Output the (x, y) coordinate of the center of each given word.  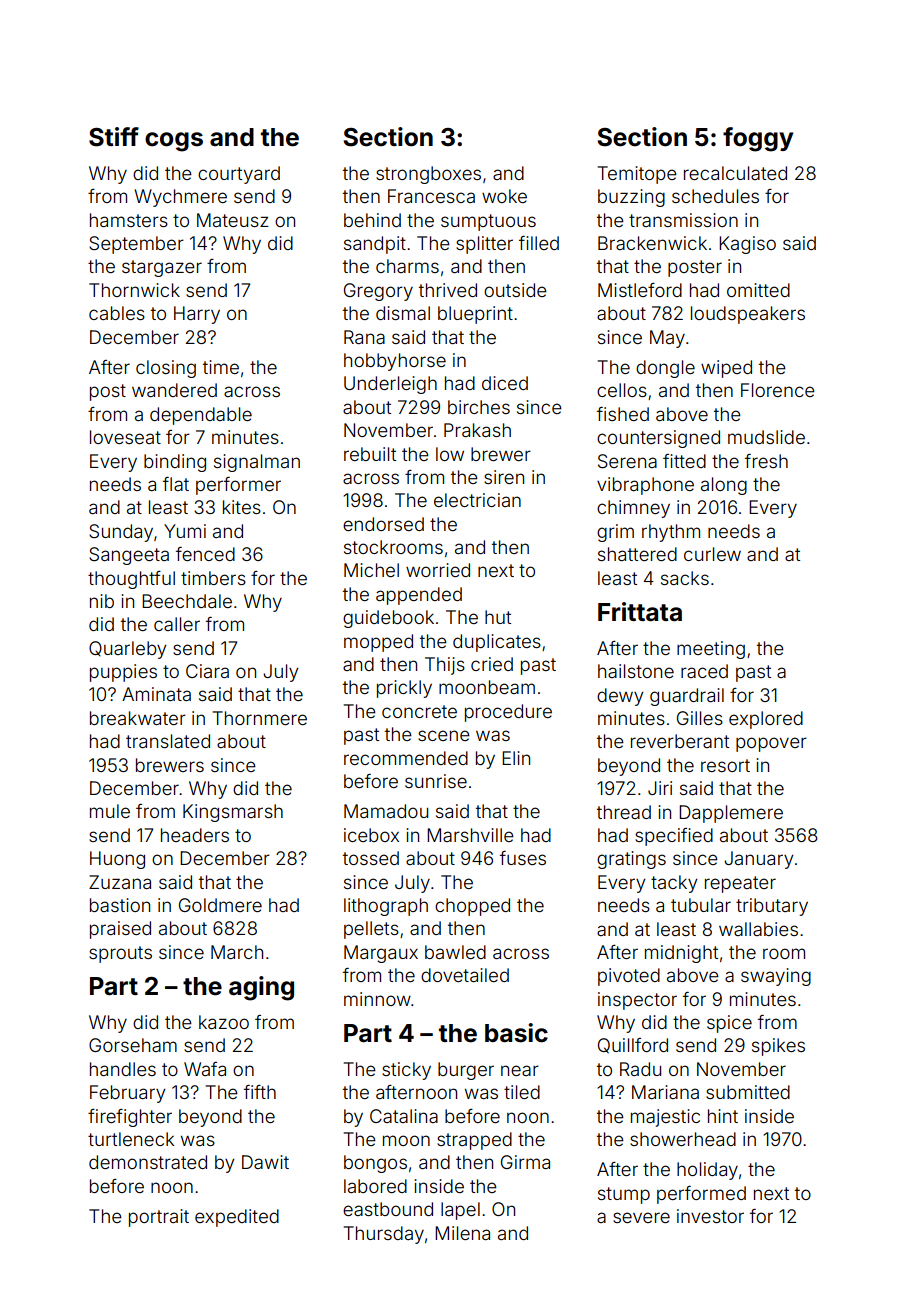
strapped (474, 1141)
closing (166, 369)
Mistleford (640, 290)
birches (479, 407)
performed (701, 1195)
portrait (159, 1218)
